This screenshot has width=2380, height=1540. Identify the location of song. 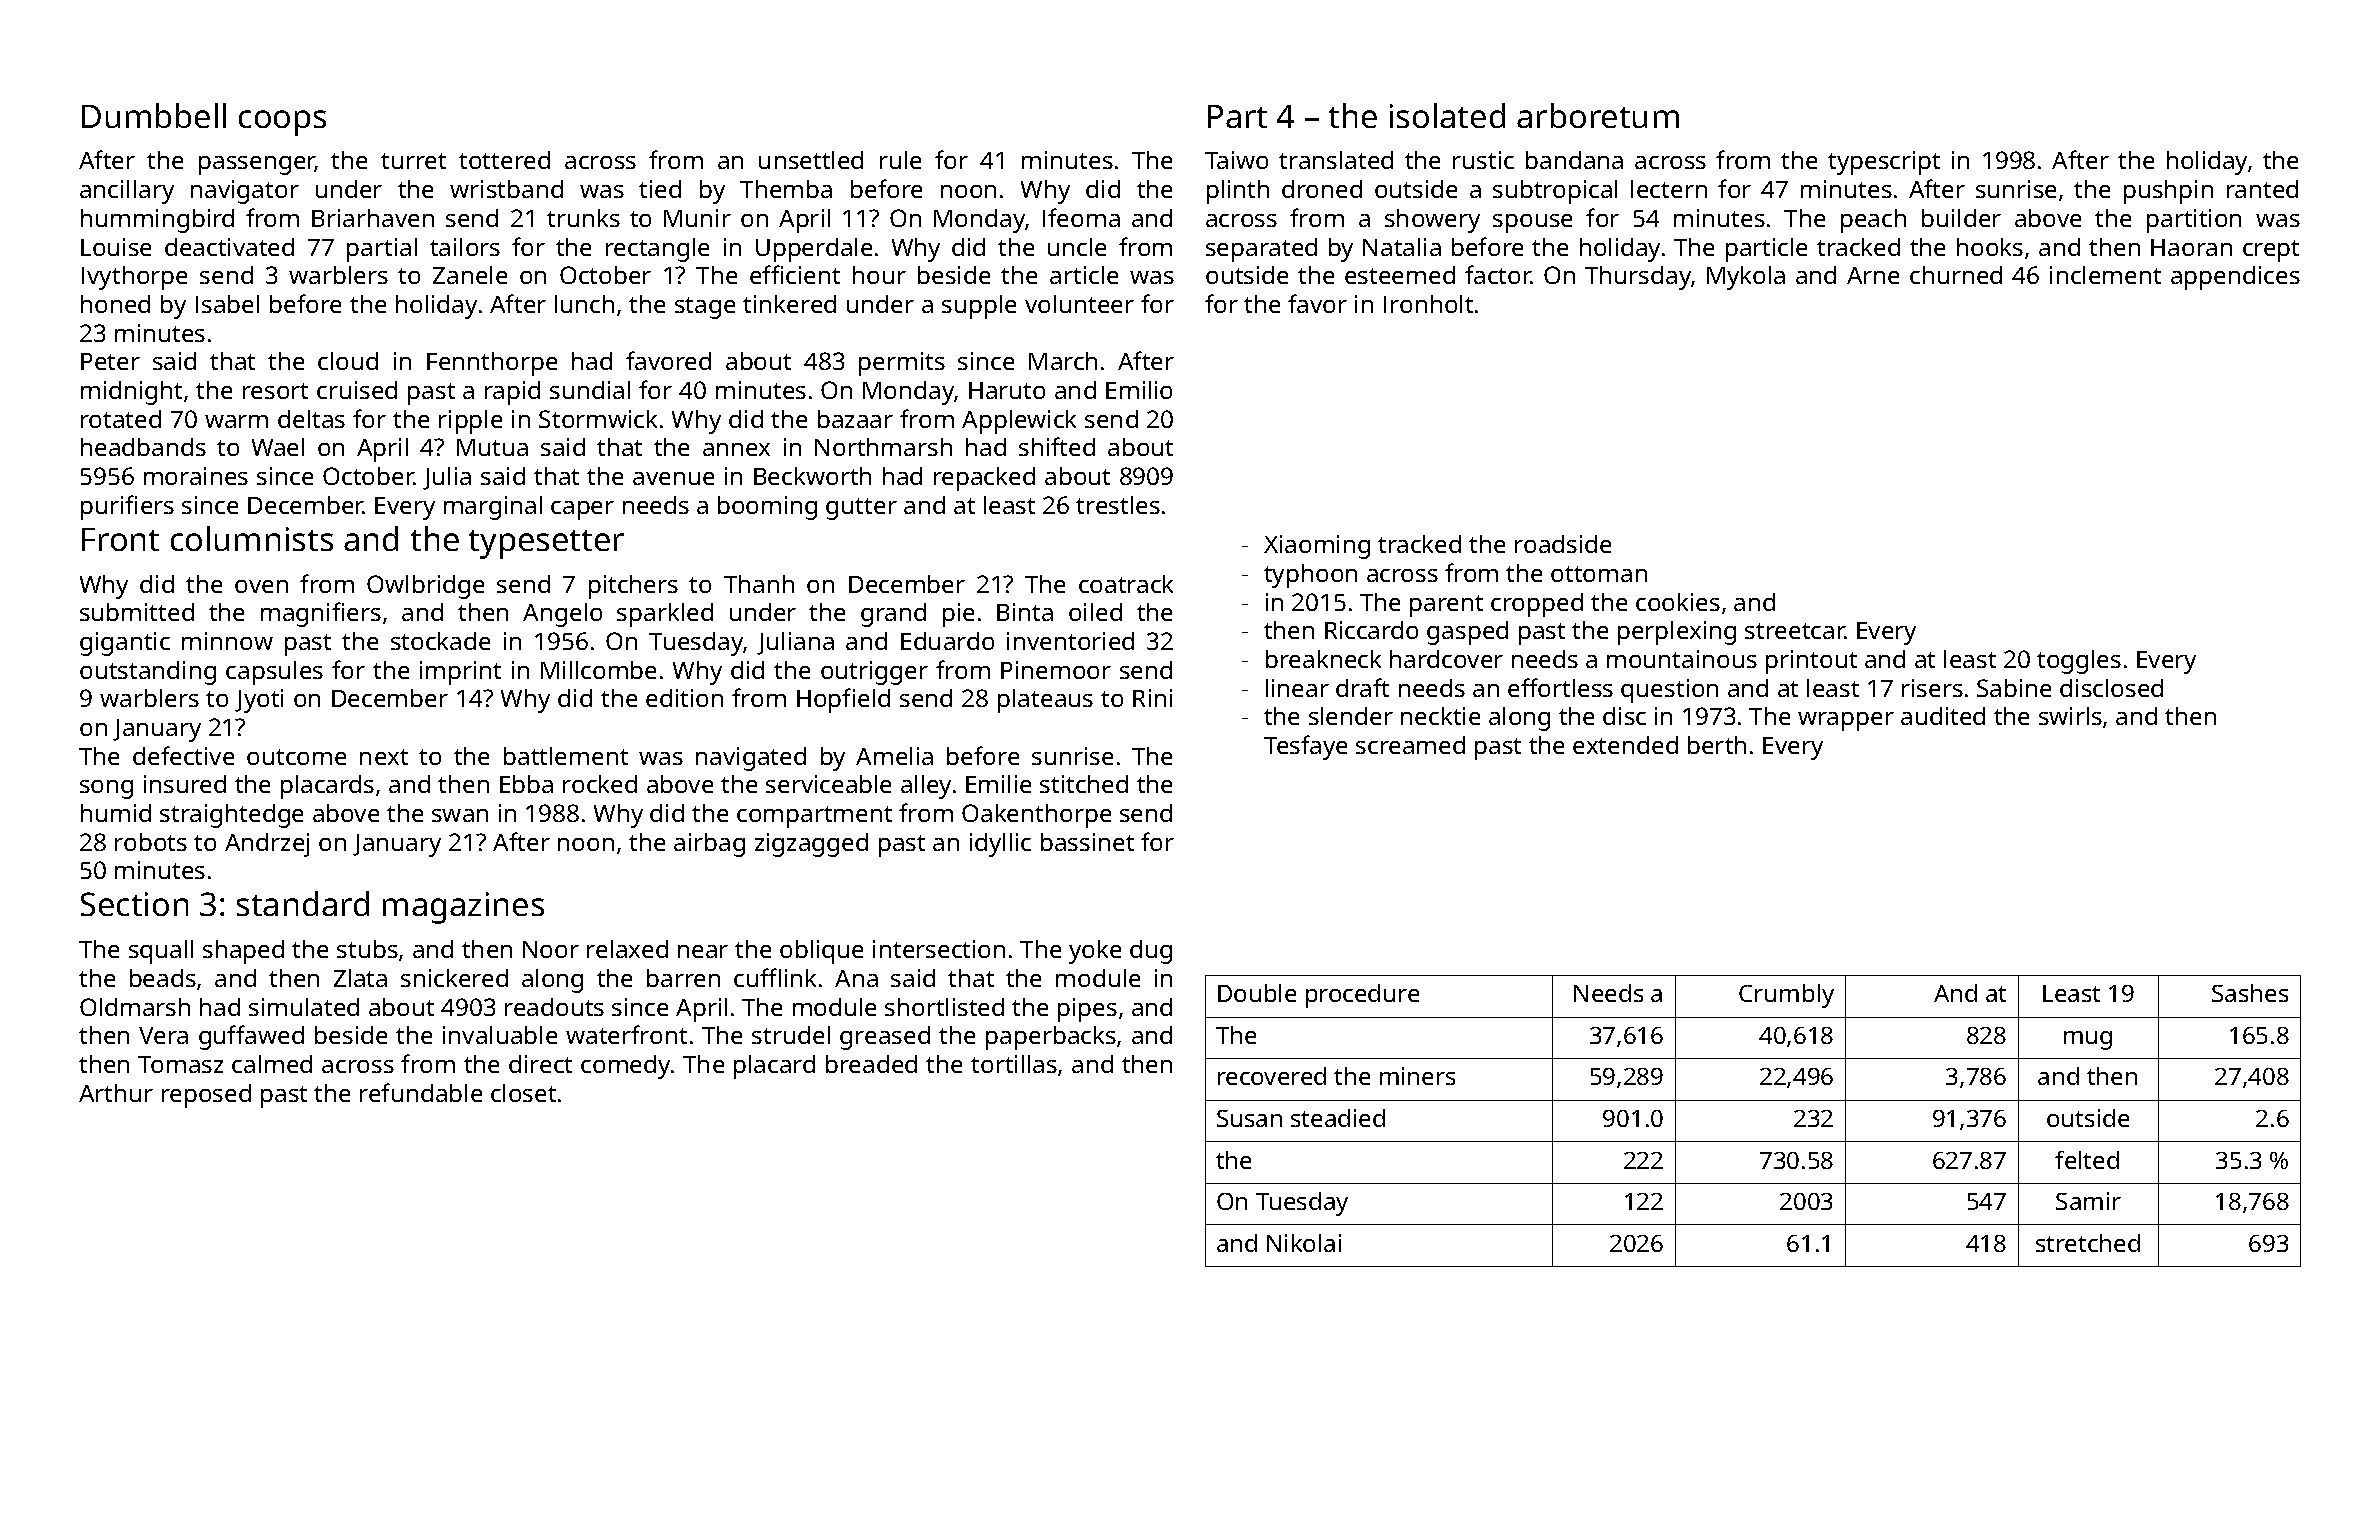
(106, 789).
